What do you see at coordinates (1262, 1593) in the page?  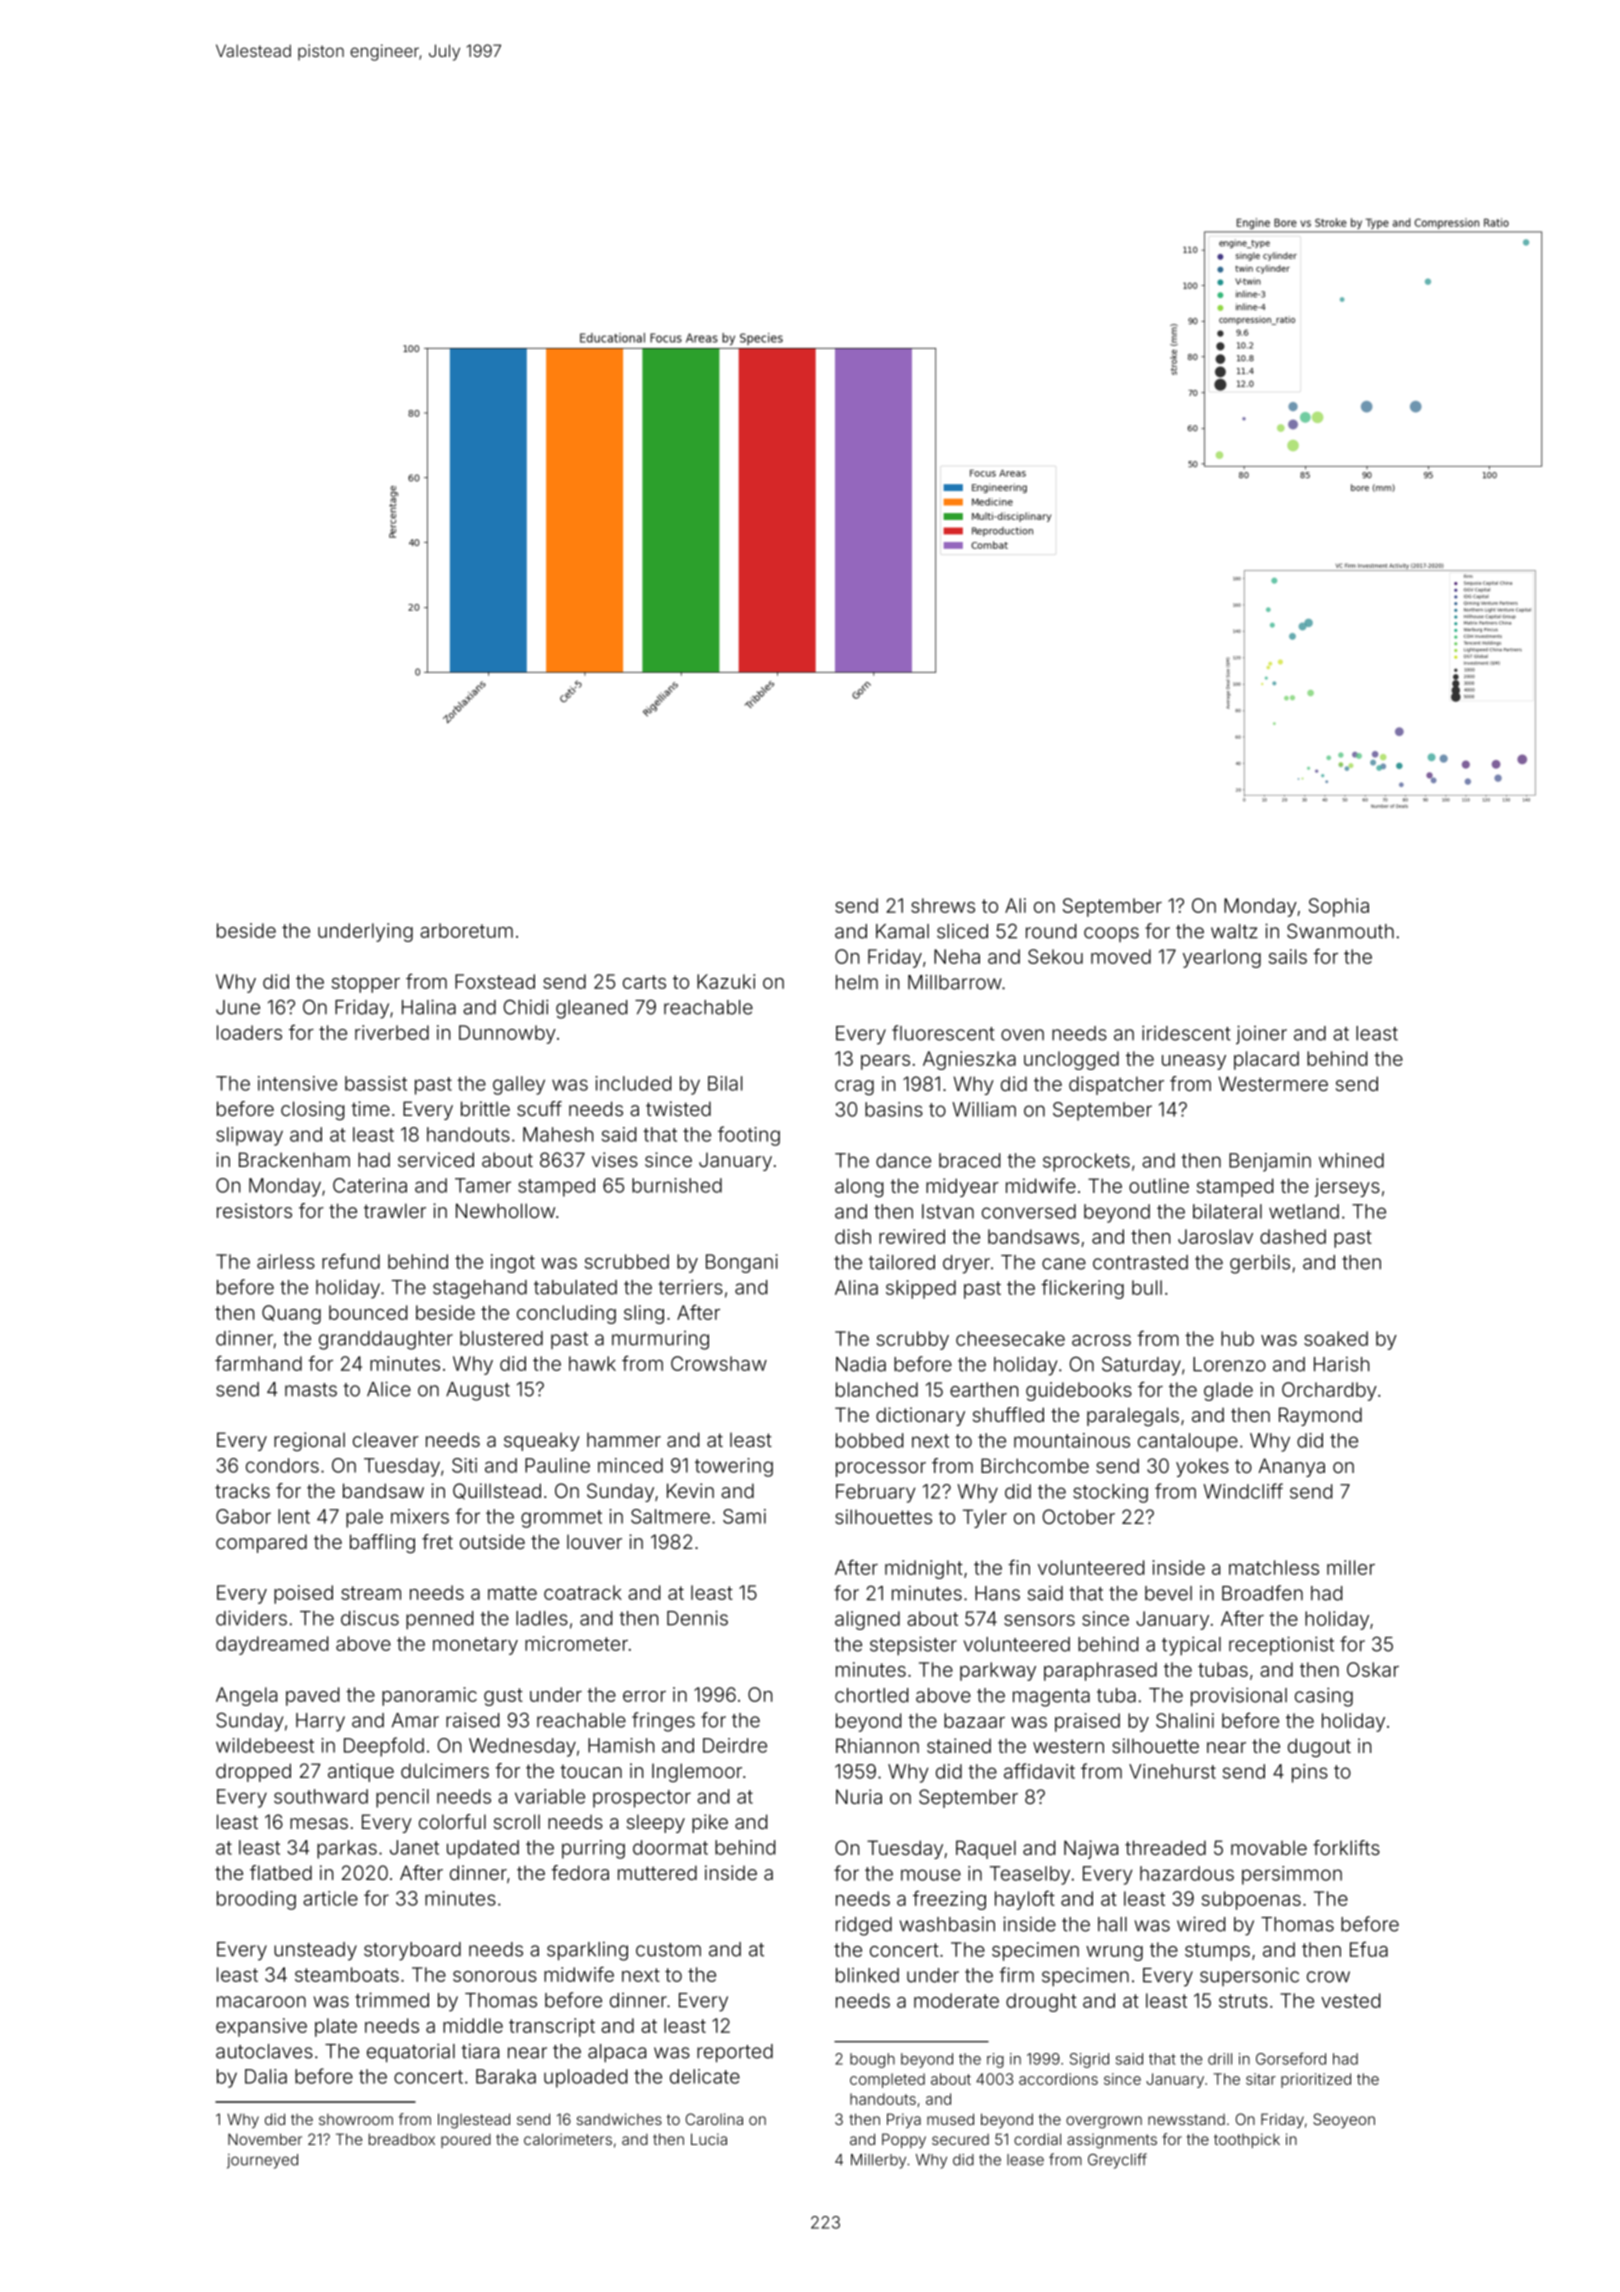 I see `Broadfen` at bounding box center [1262, 1593].
